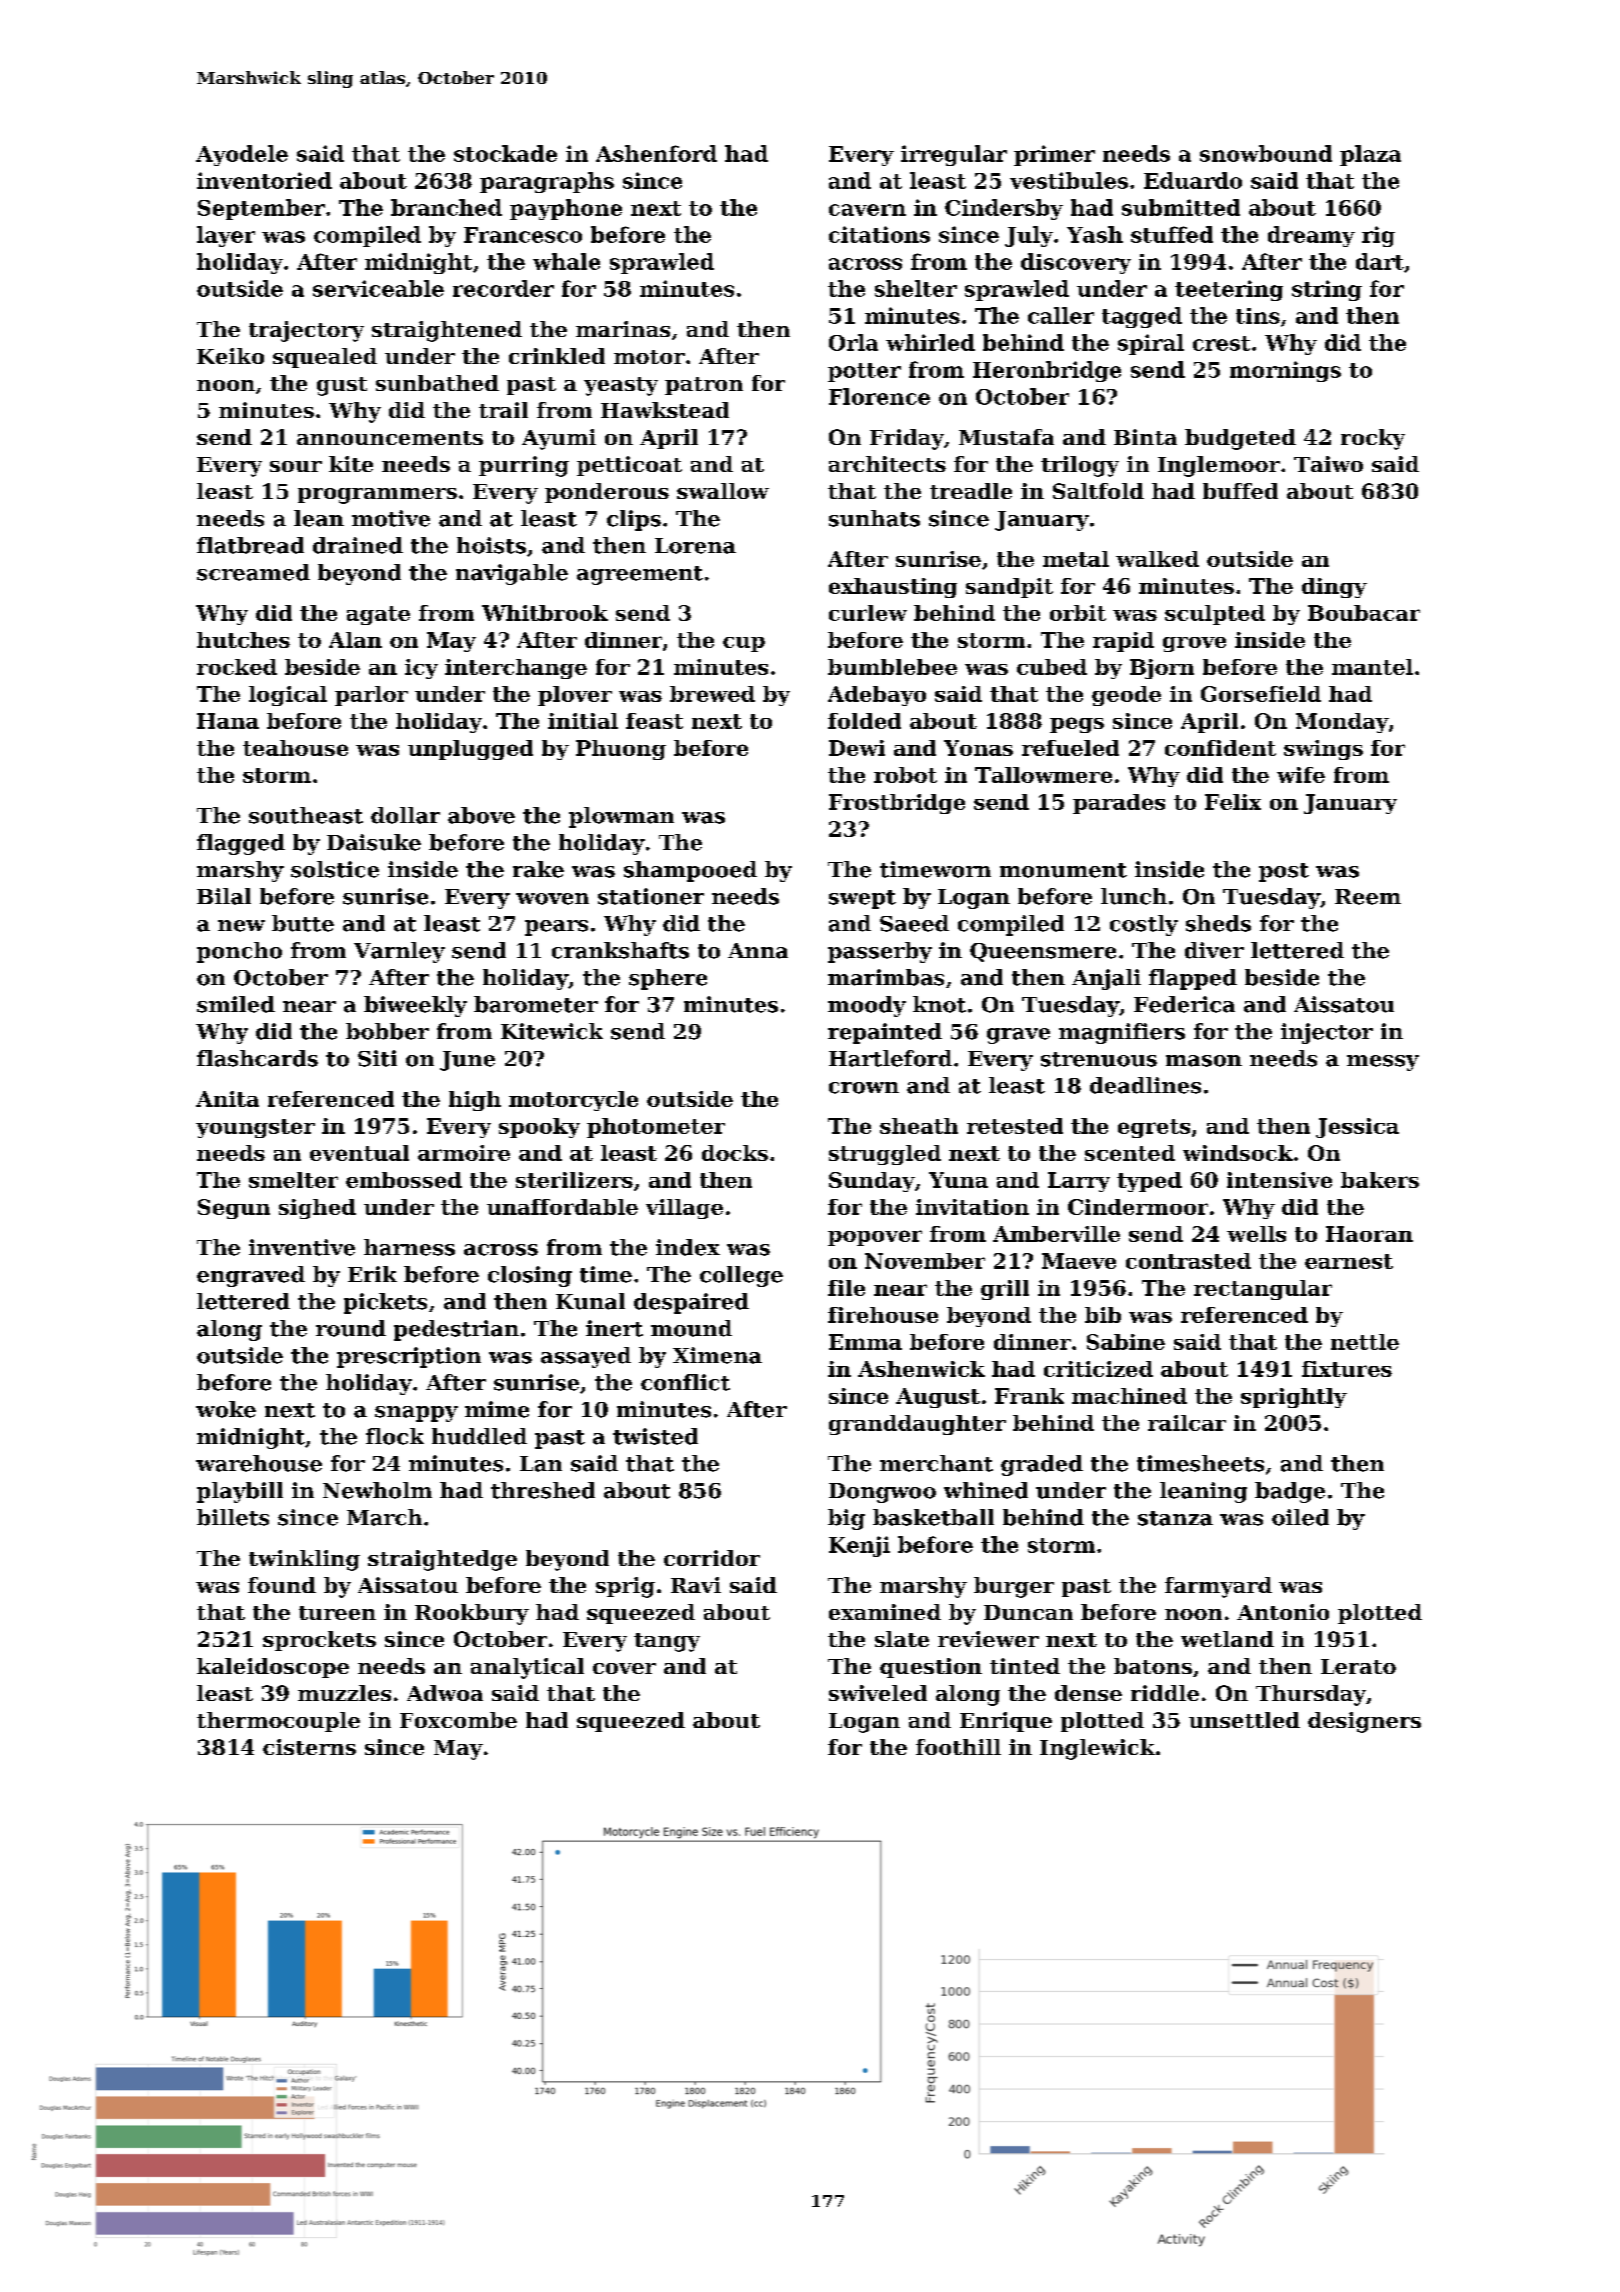  What do you see at coordinates (288, 696) in the document?
I see `logical` at bounding box center [288, 696].
